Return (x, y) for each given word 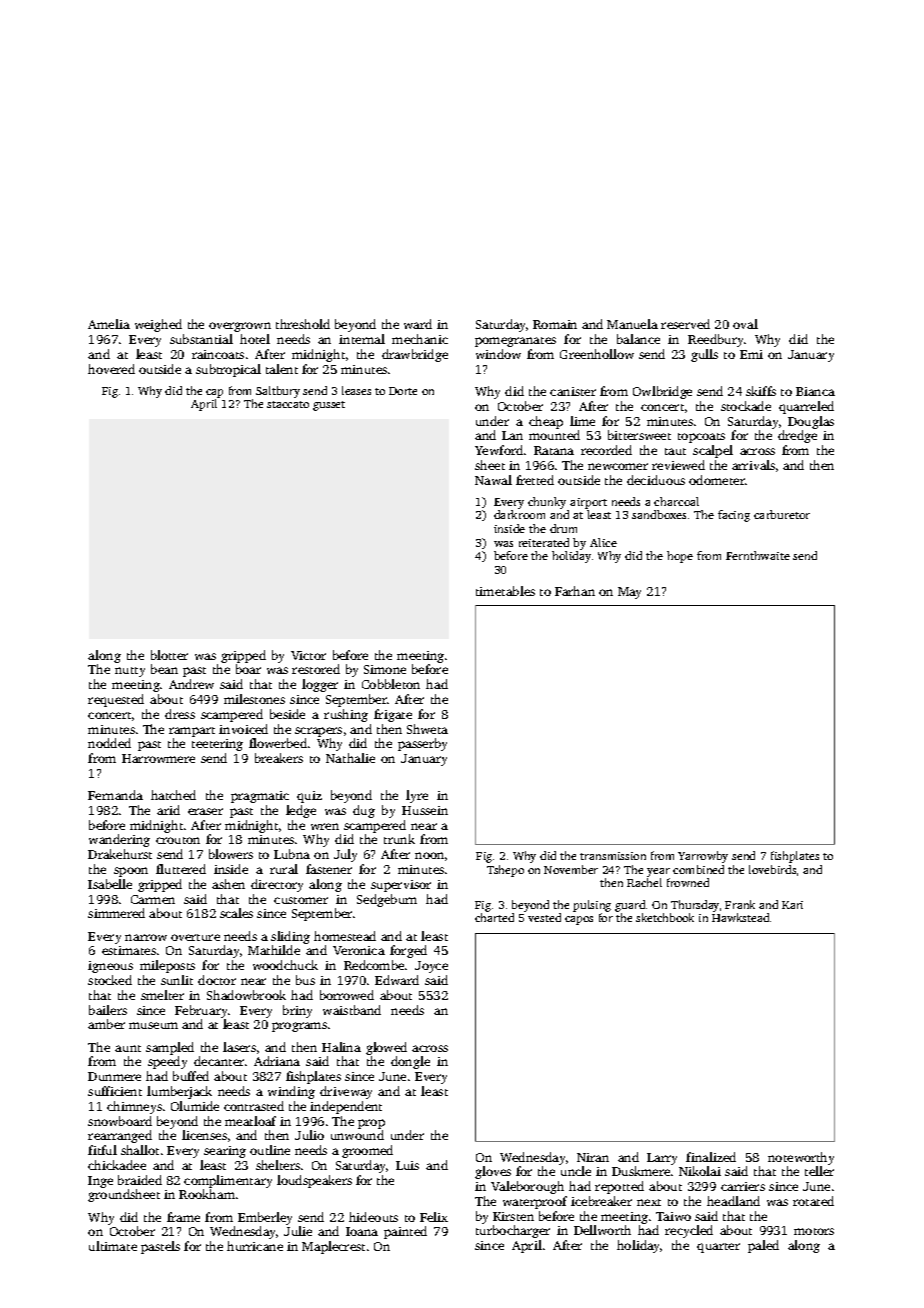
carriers (743, 1186)
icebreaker (601, 1201)
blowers (231, 854)
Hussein (425, 810)
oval (745, 324)
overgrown (240, 327)
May (629, 593)
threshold (303, 324)
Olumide (195, 1106)
